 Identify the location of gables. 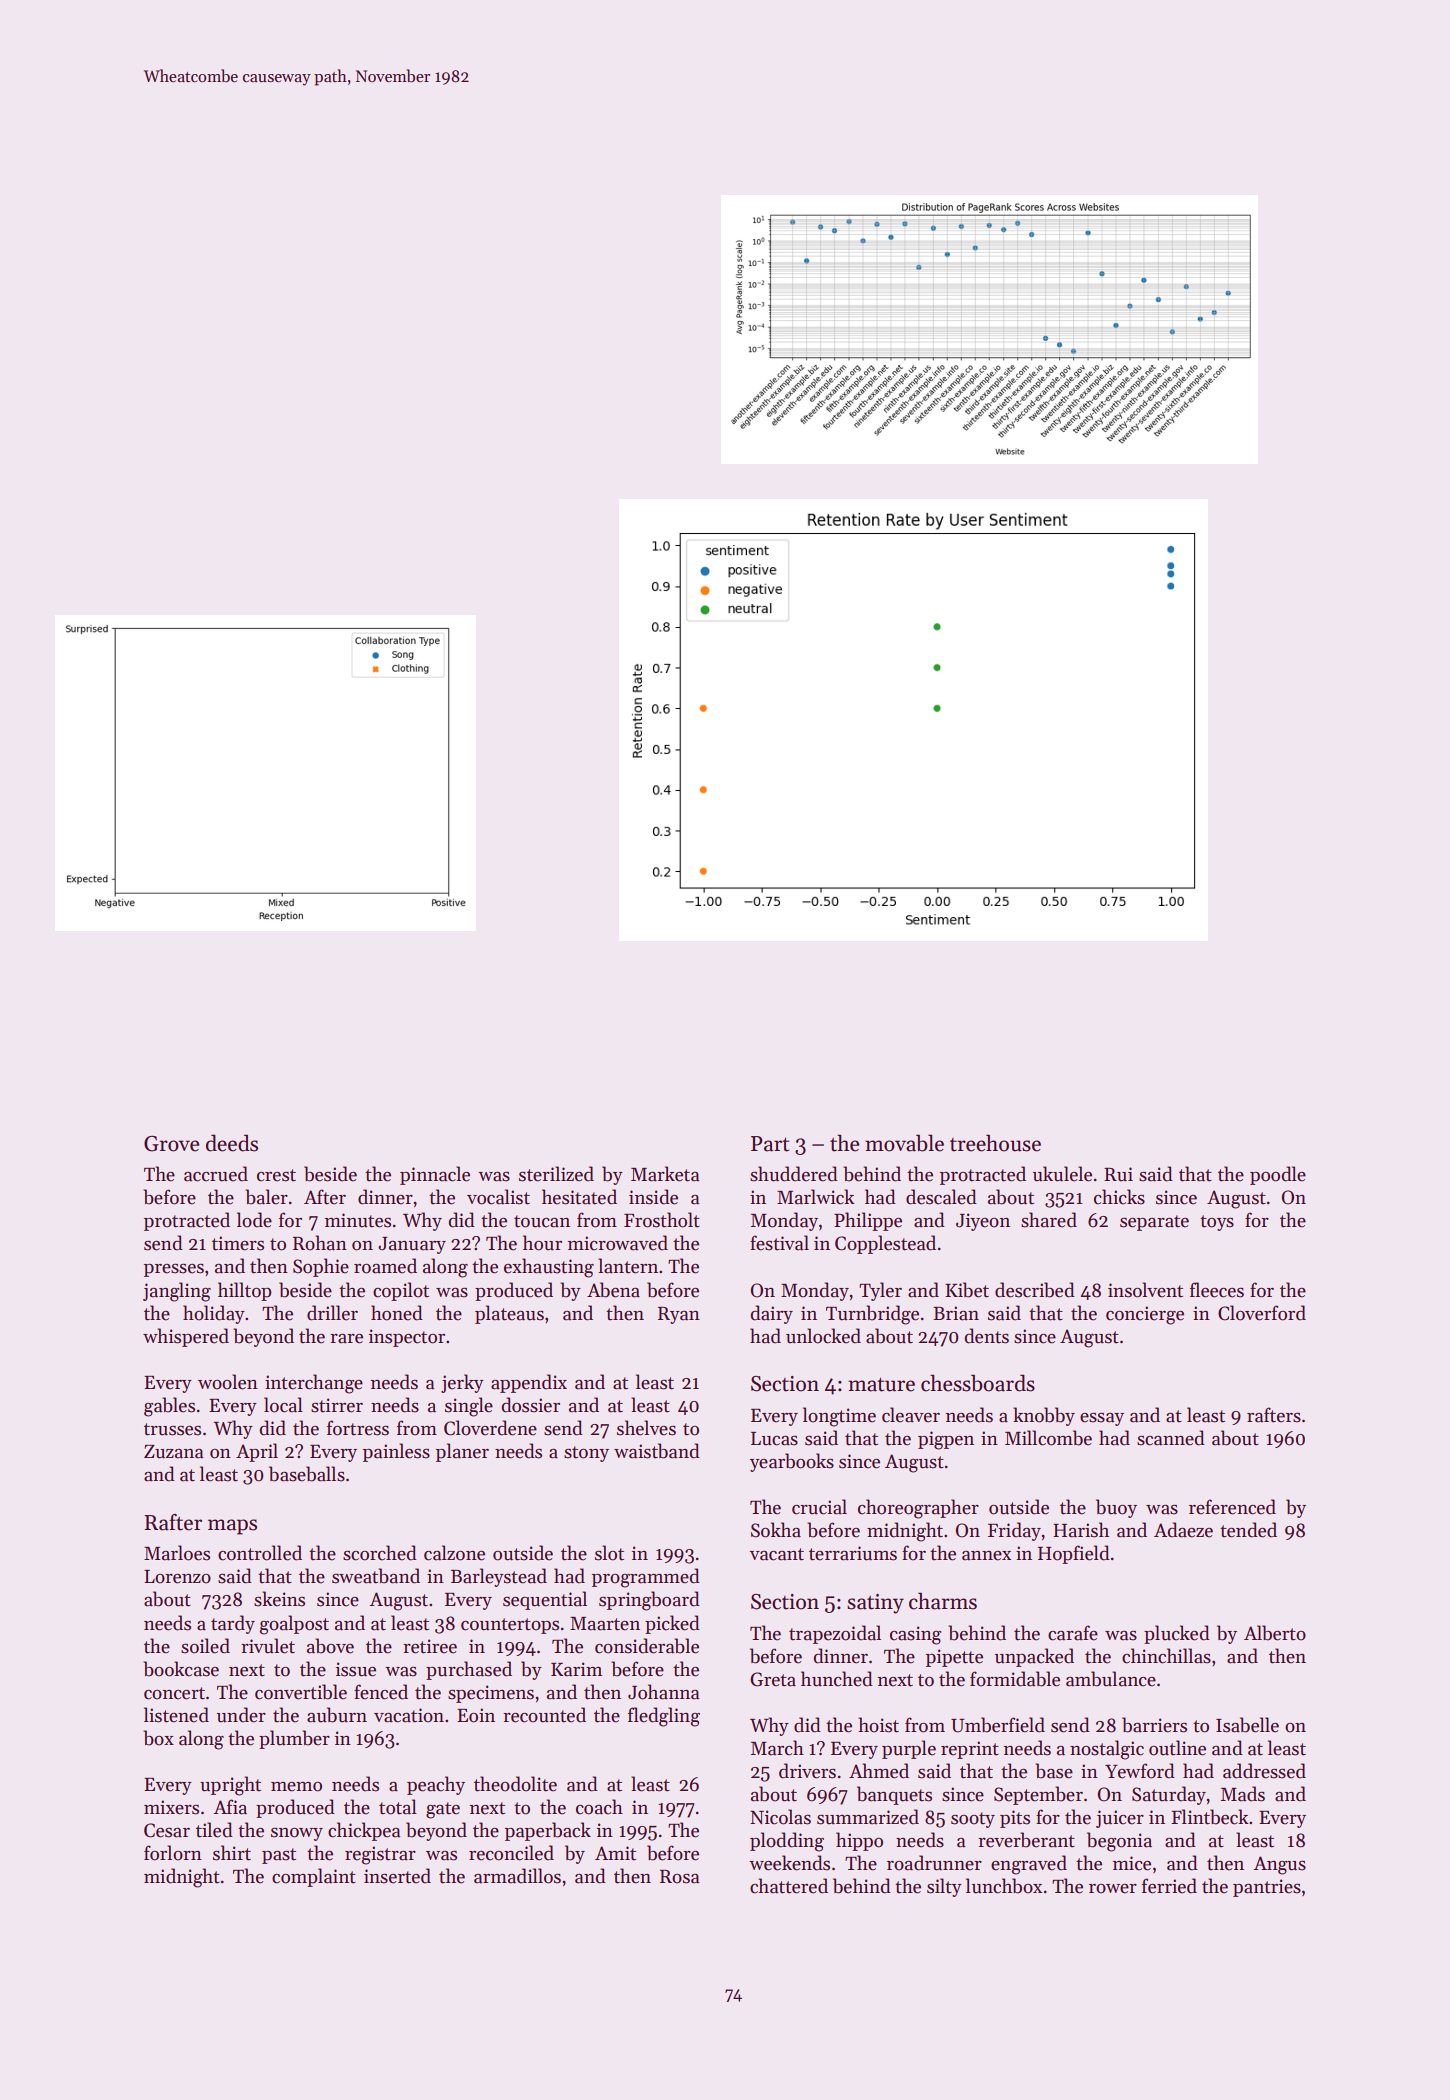
(169, 1407).
